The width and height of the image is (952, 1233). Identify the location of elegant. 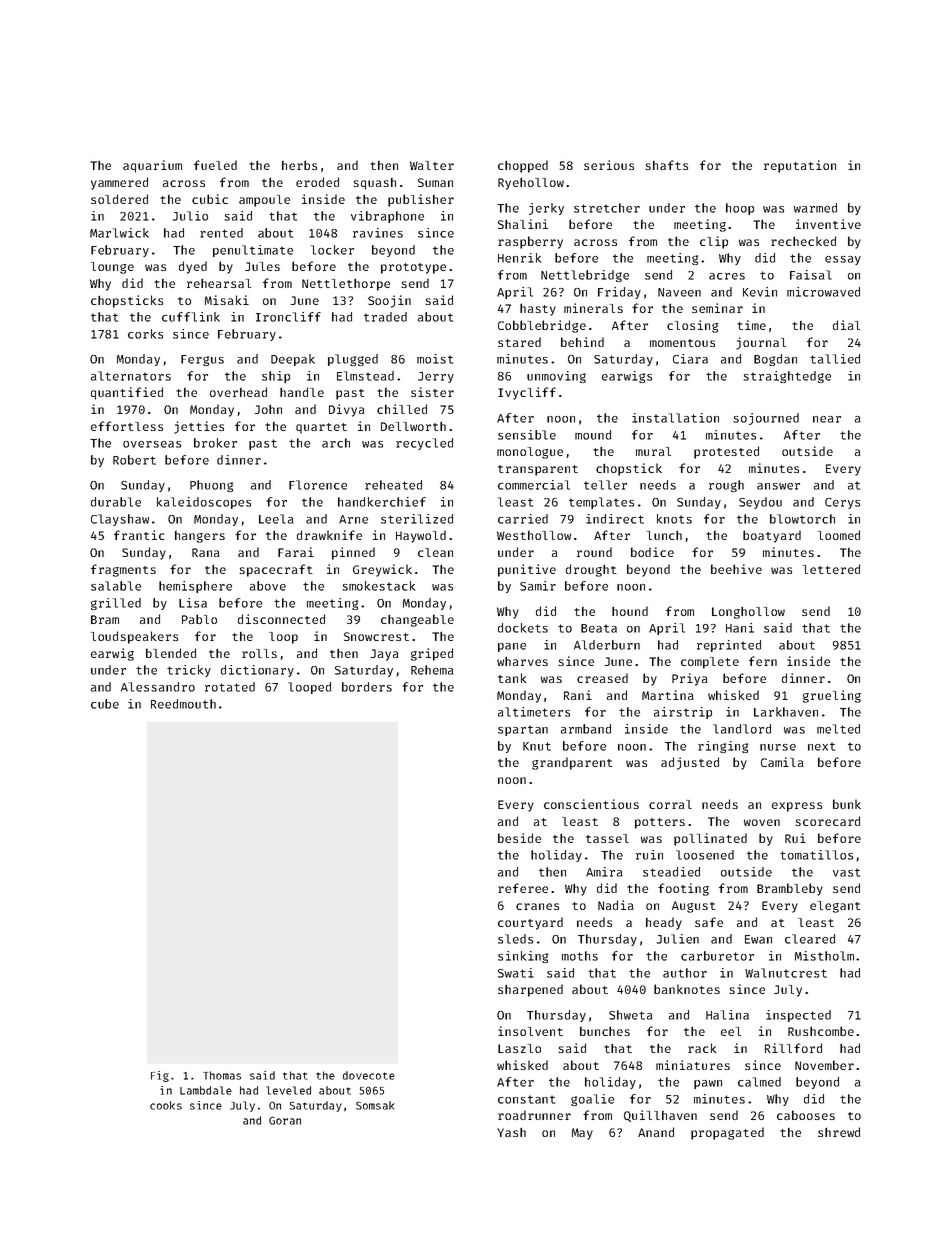
(835, 907).
